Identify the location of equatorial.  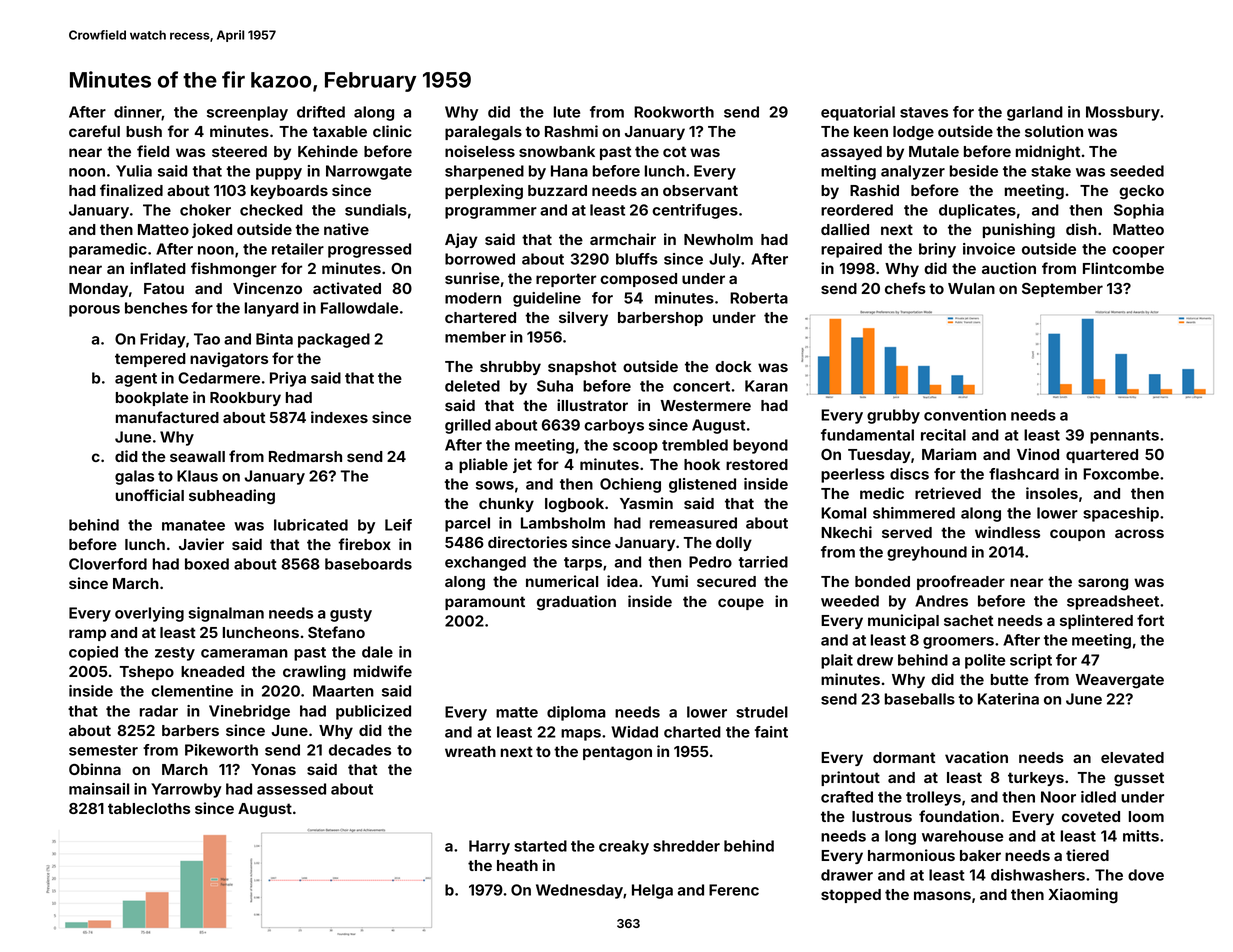
(858, 113).
